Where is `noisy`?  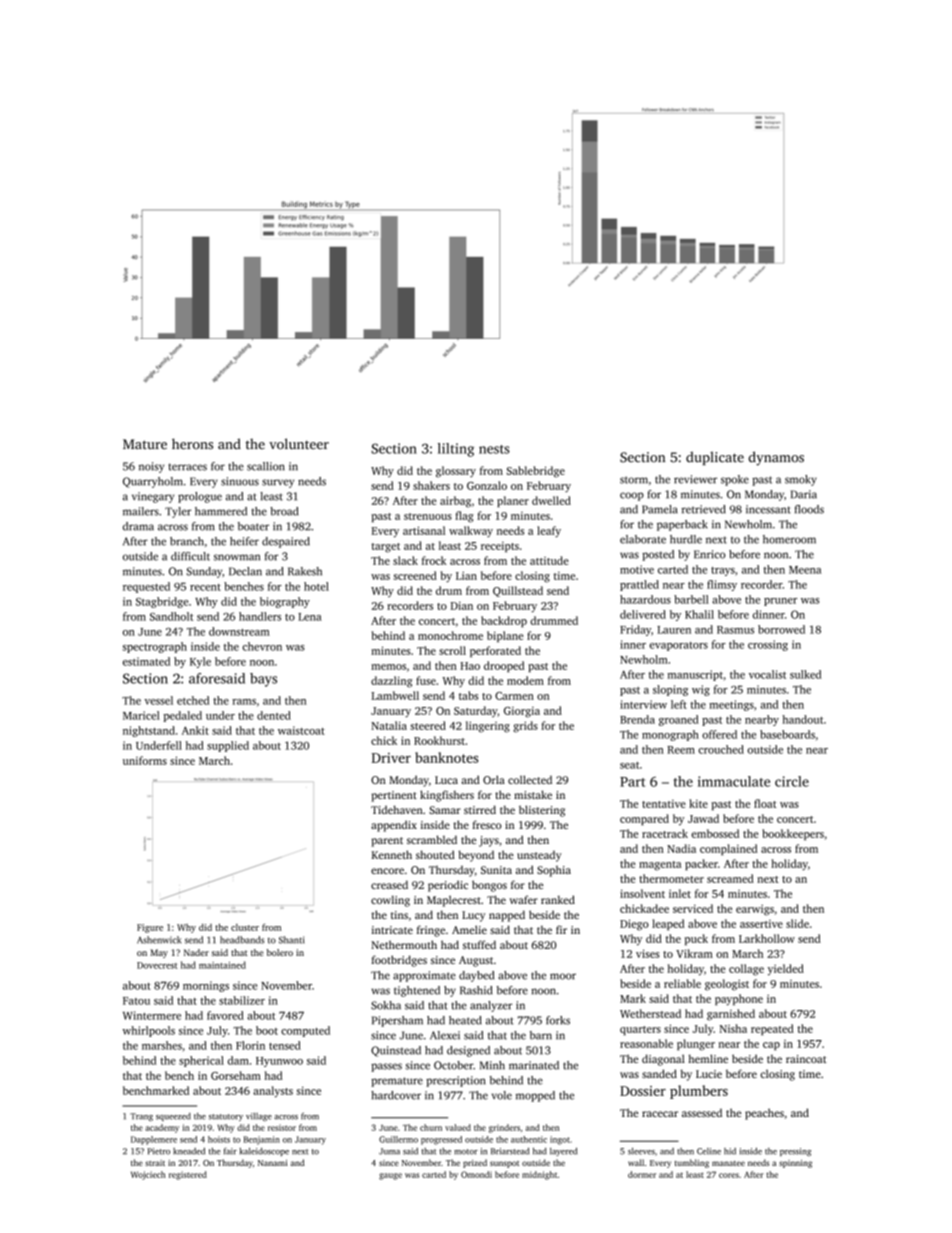 noisy is located at coordinates (151, 467).
